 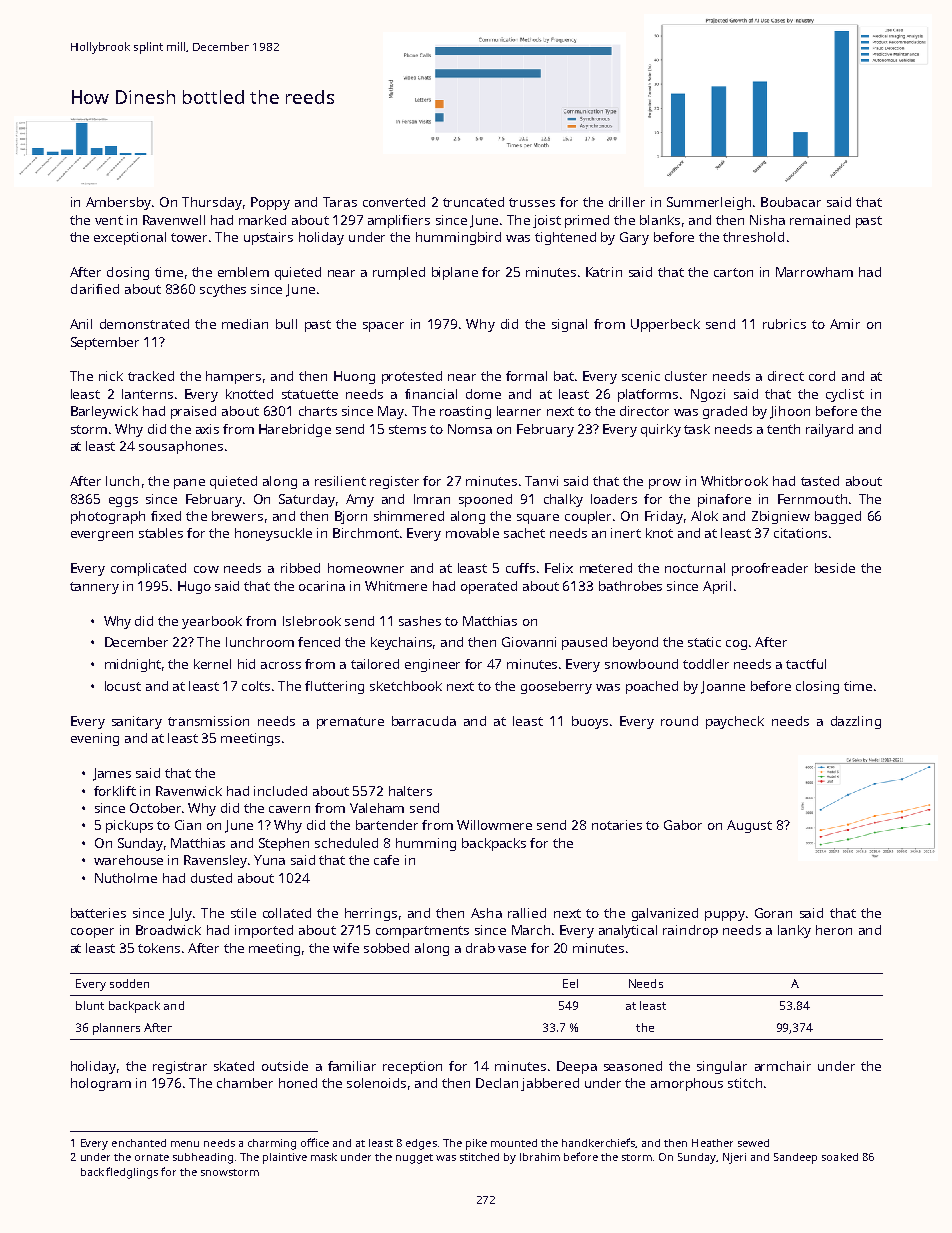 I want to click on locust, so click(x=123, y=686).
